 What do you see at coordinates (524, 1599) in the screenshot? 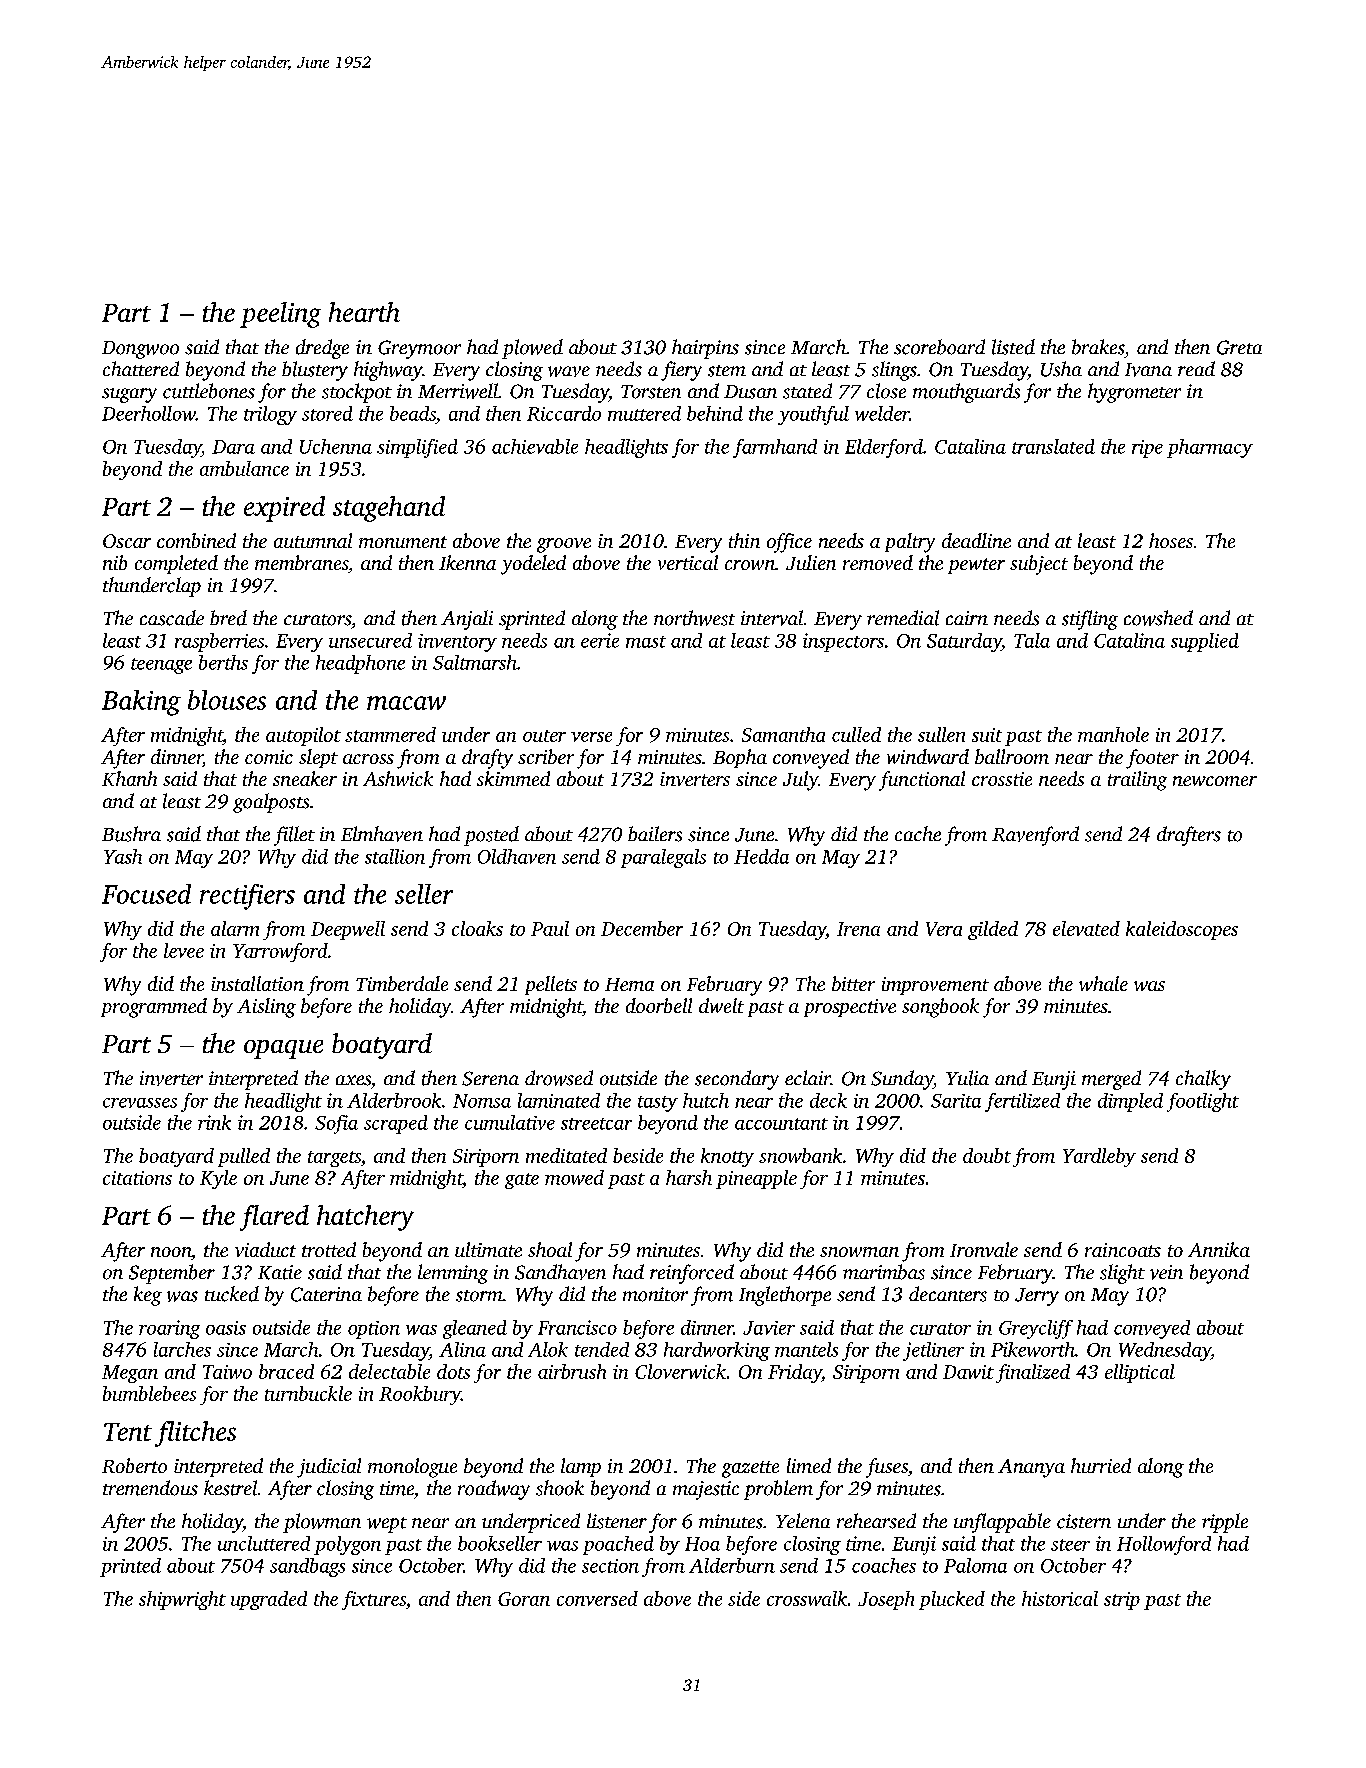
I see `Goran` at bounding box center [524, 1599].
